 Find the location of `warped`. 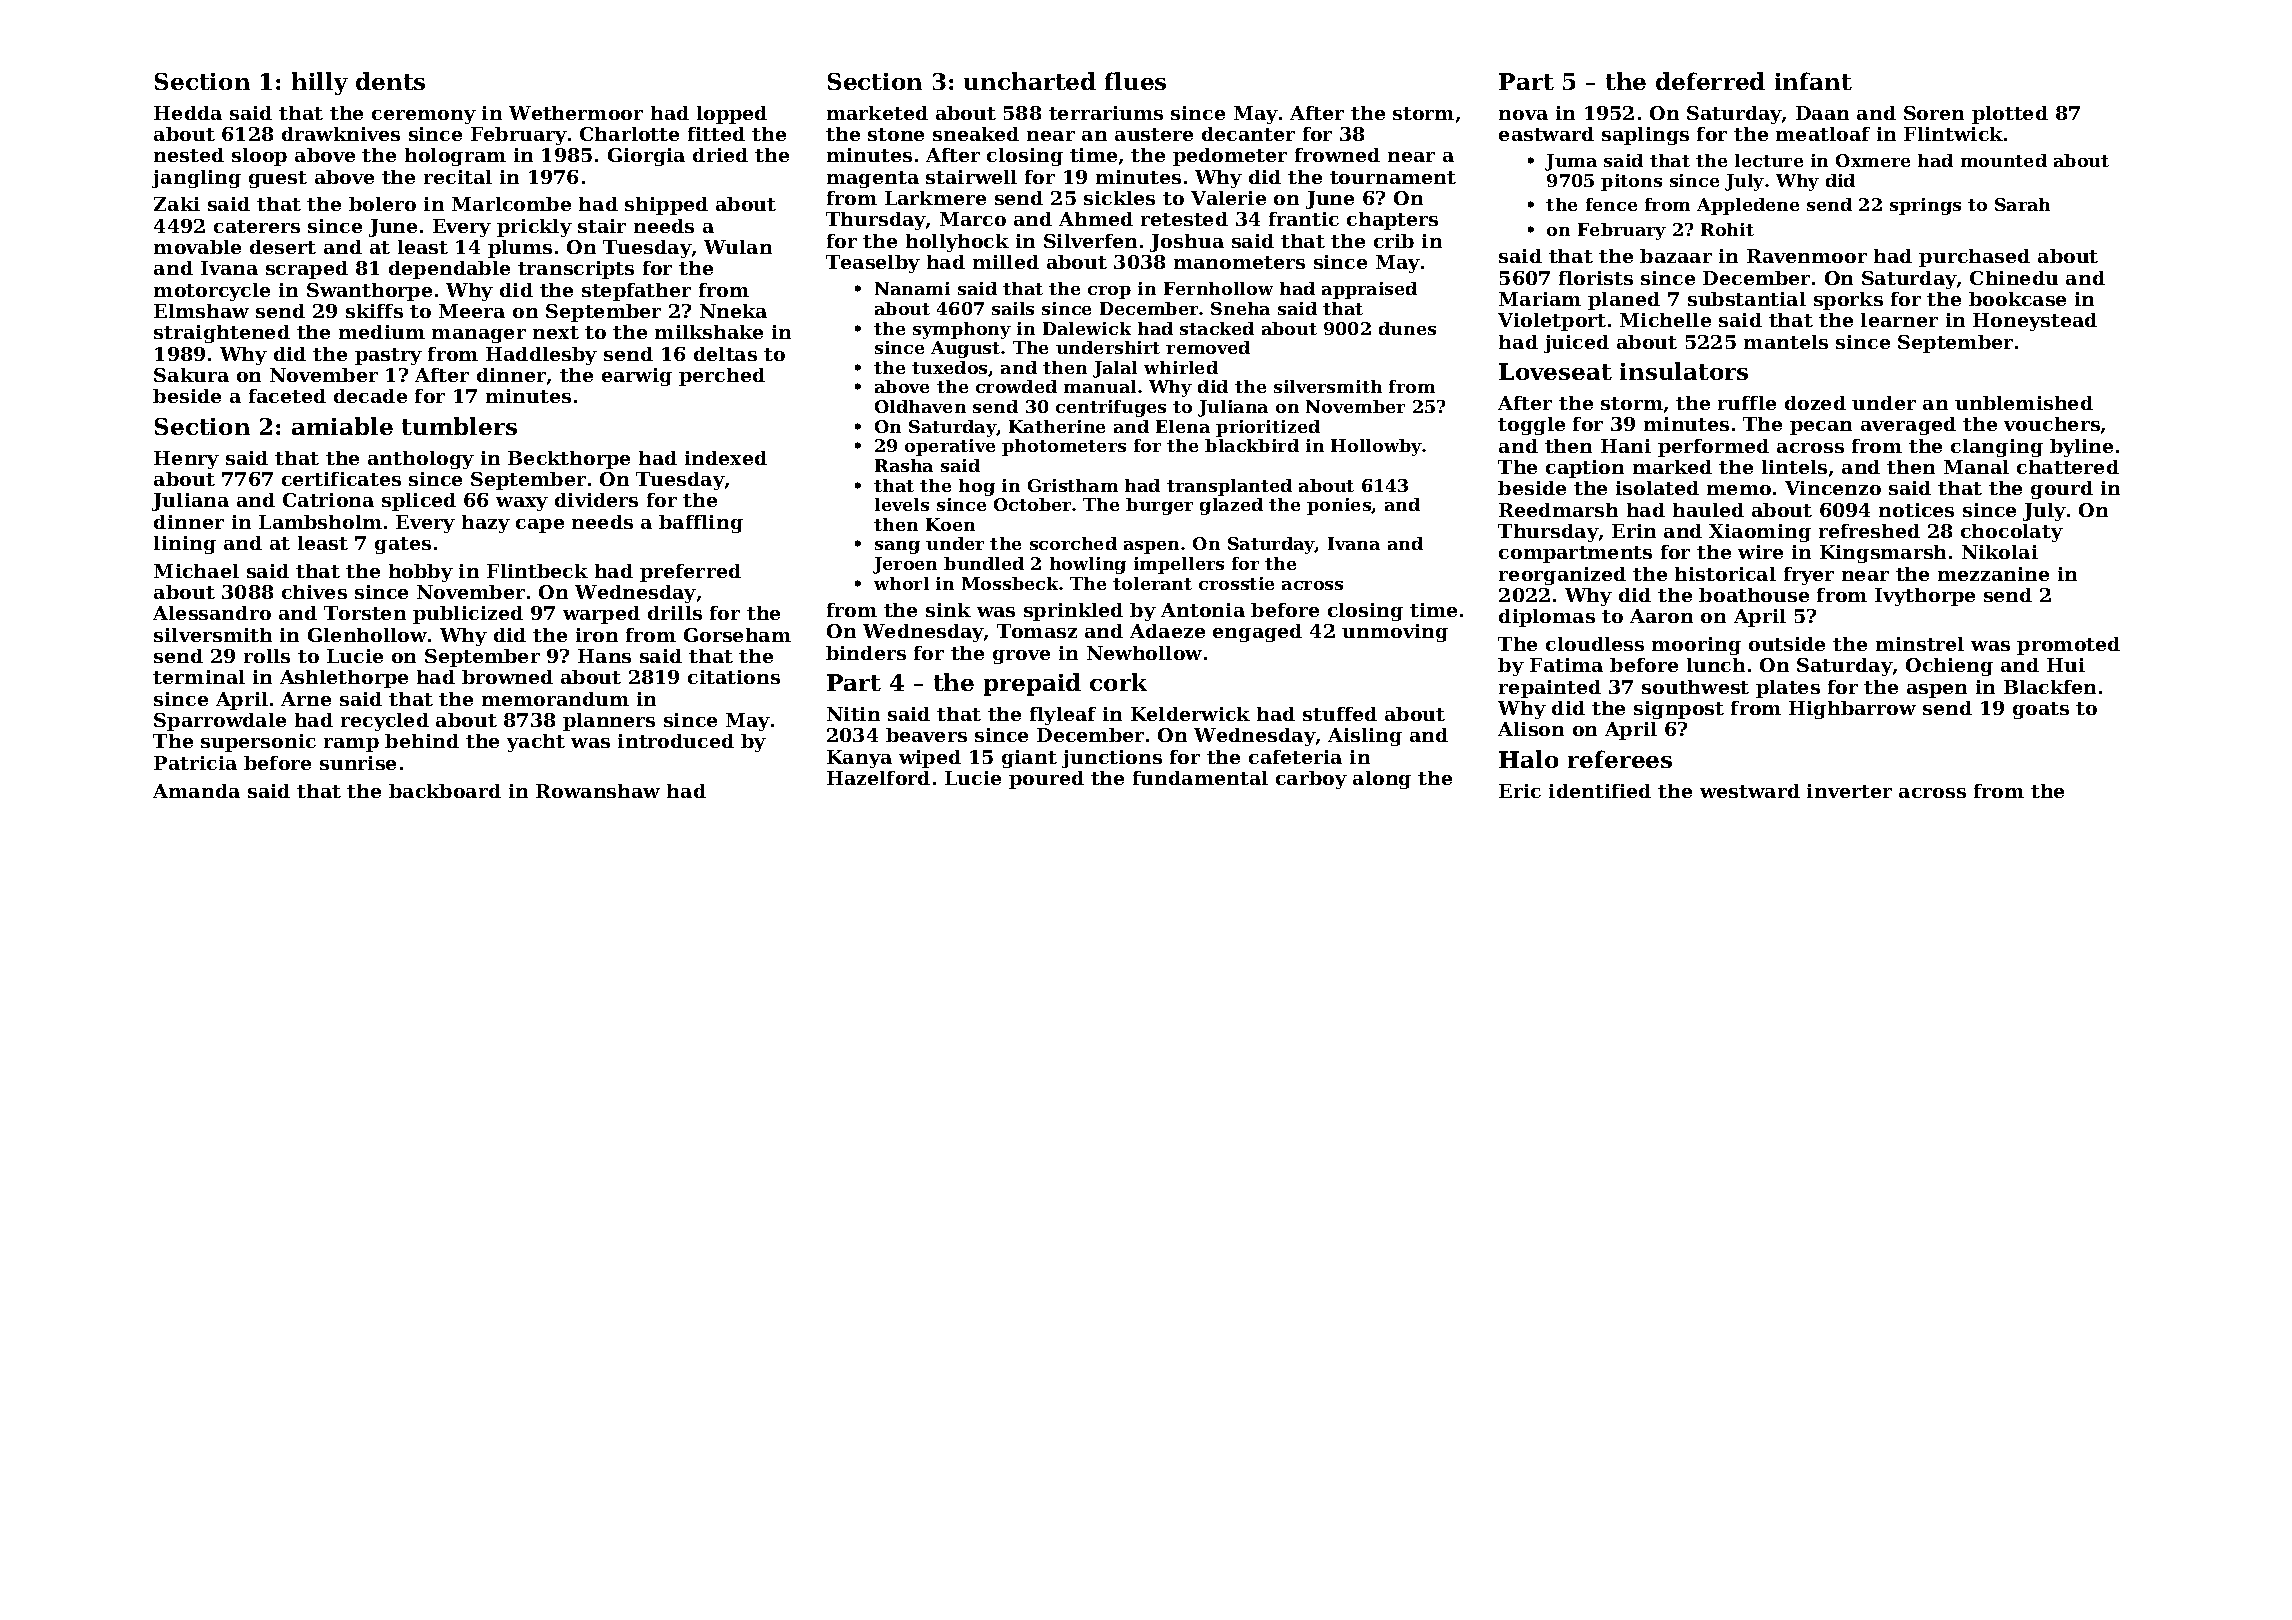

warped is located at coordinates (601, 615).
